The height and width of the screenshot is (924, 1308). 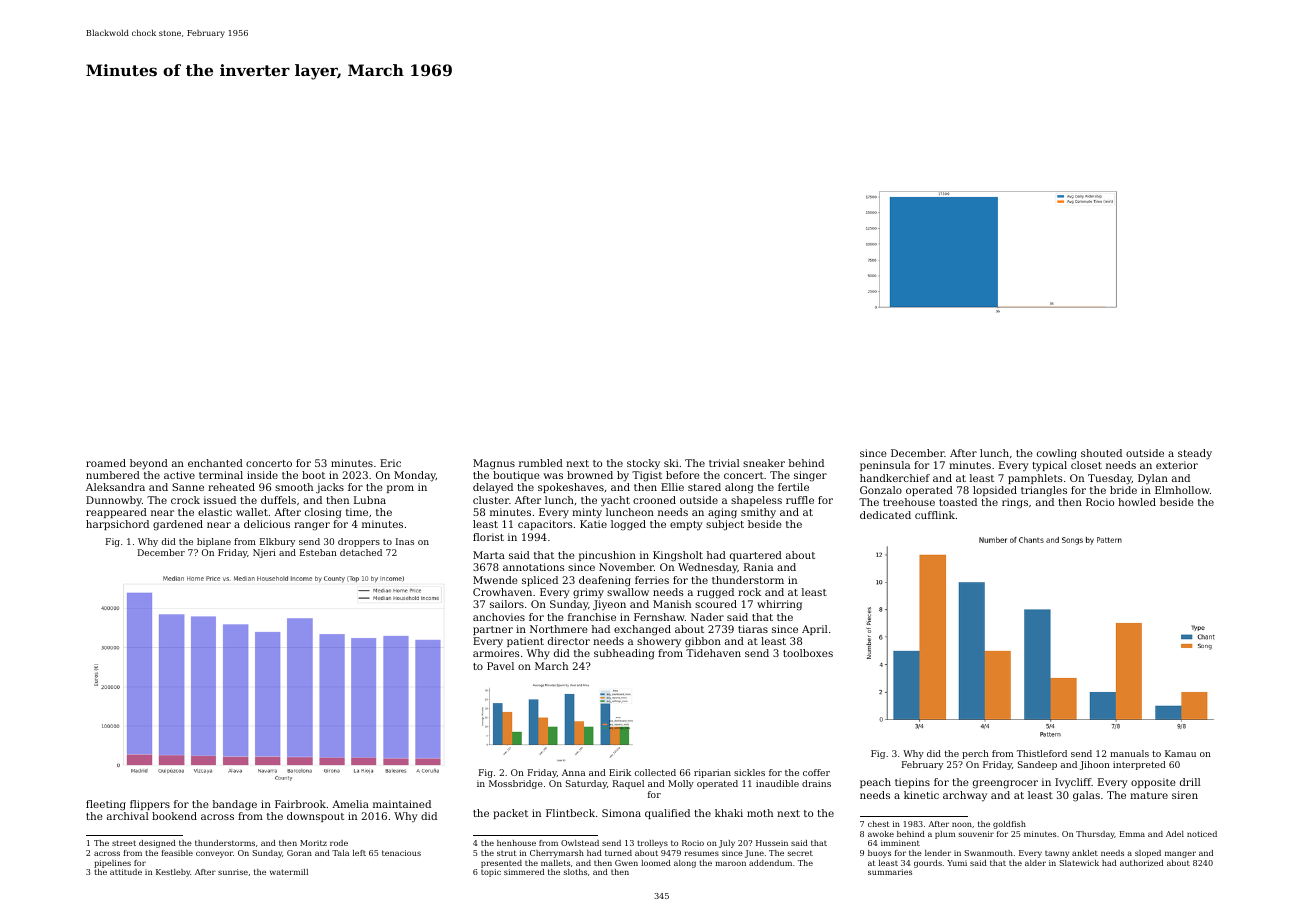 What do you see at coordinates (758, 567) in the screenshot?
I see `Rania` at bounding box center [758, 567].
